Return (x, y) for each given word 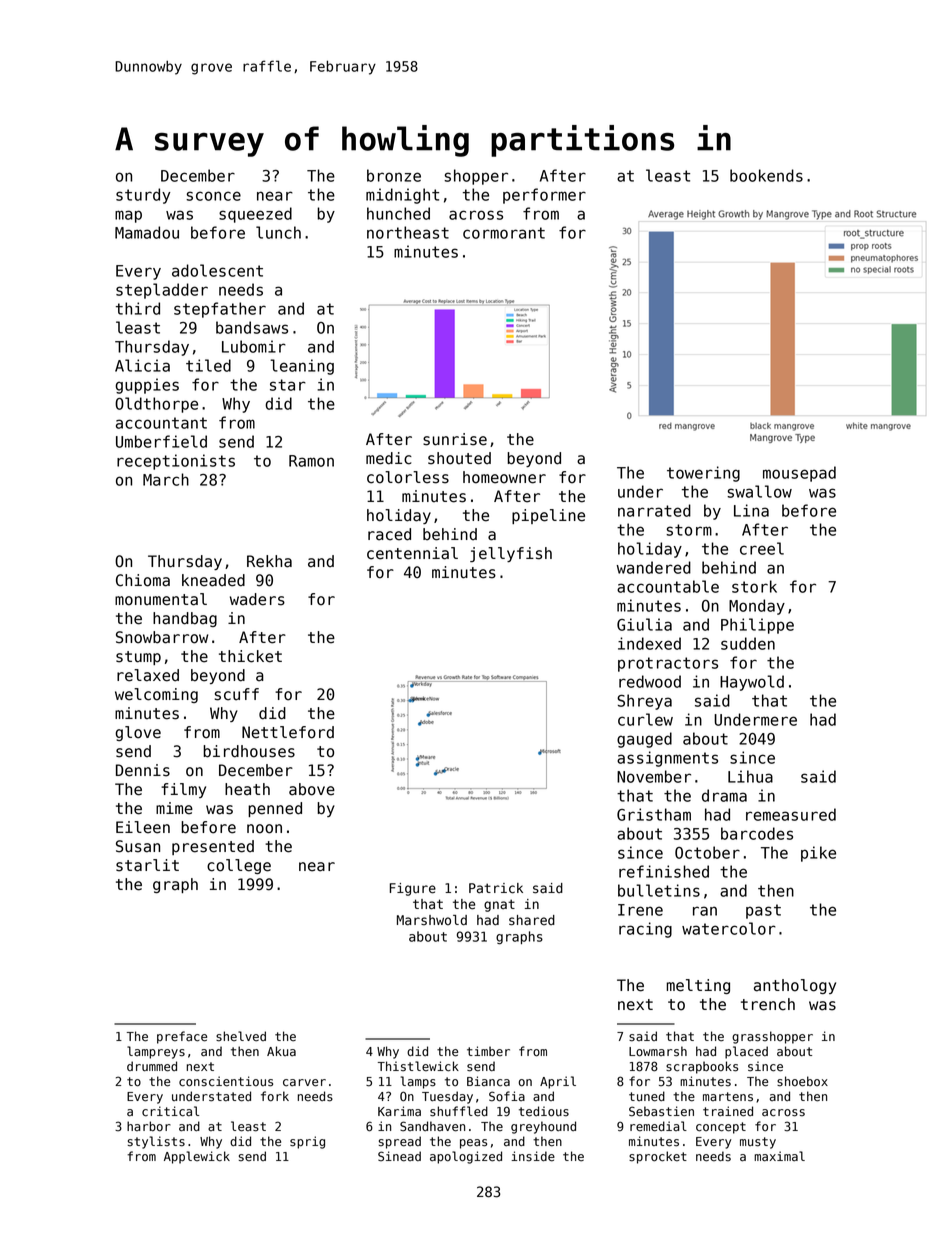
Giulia (644, 624)
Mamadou (147, 232)
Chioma (143, 580)
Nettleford (288, 732)
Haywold (752, 683)
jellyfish (511, 554)
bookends (766, 175)
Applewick (197, 1157)
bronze (394, 175)
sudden (748, 643)
